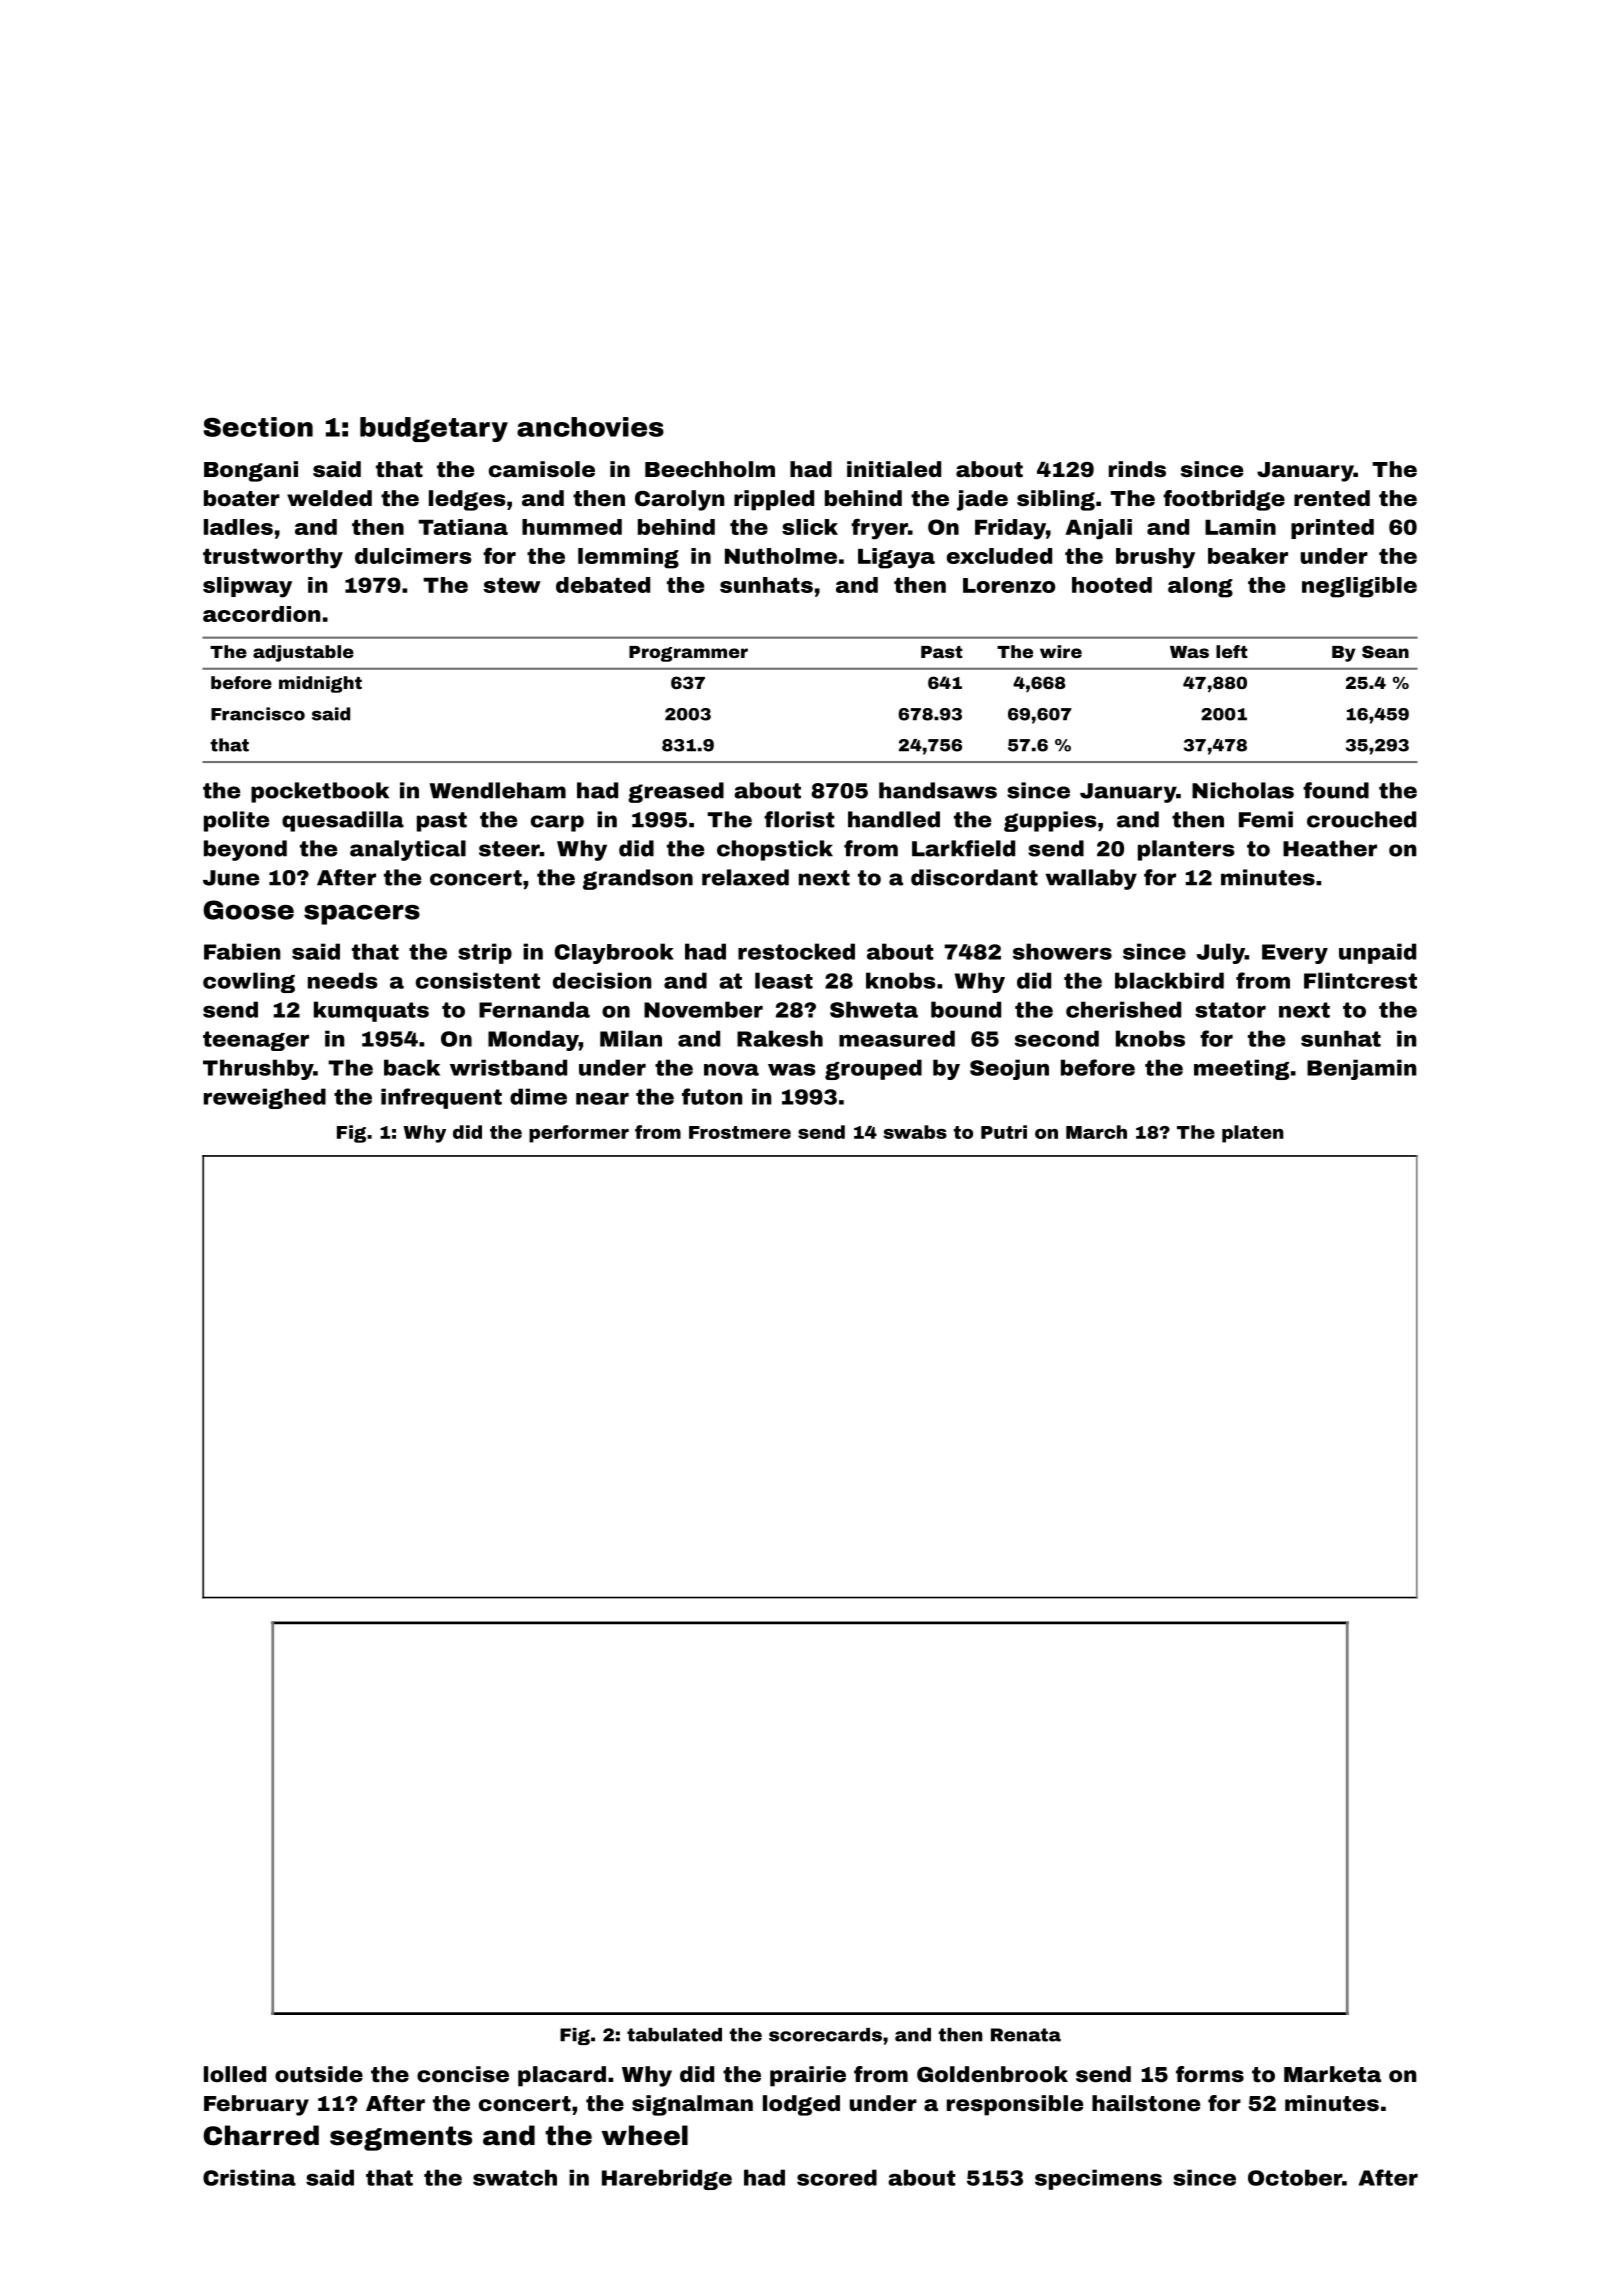 The width and height of the screenshot is (1620, 2292). What do you see at coordinates (1332, 498) in the screenshot?
I see `rented` at bounding box center [1332, 498].
